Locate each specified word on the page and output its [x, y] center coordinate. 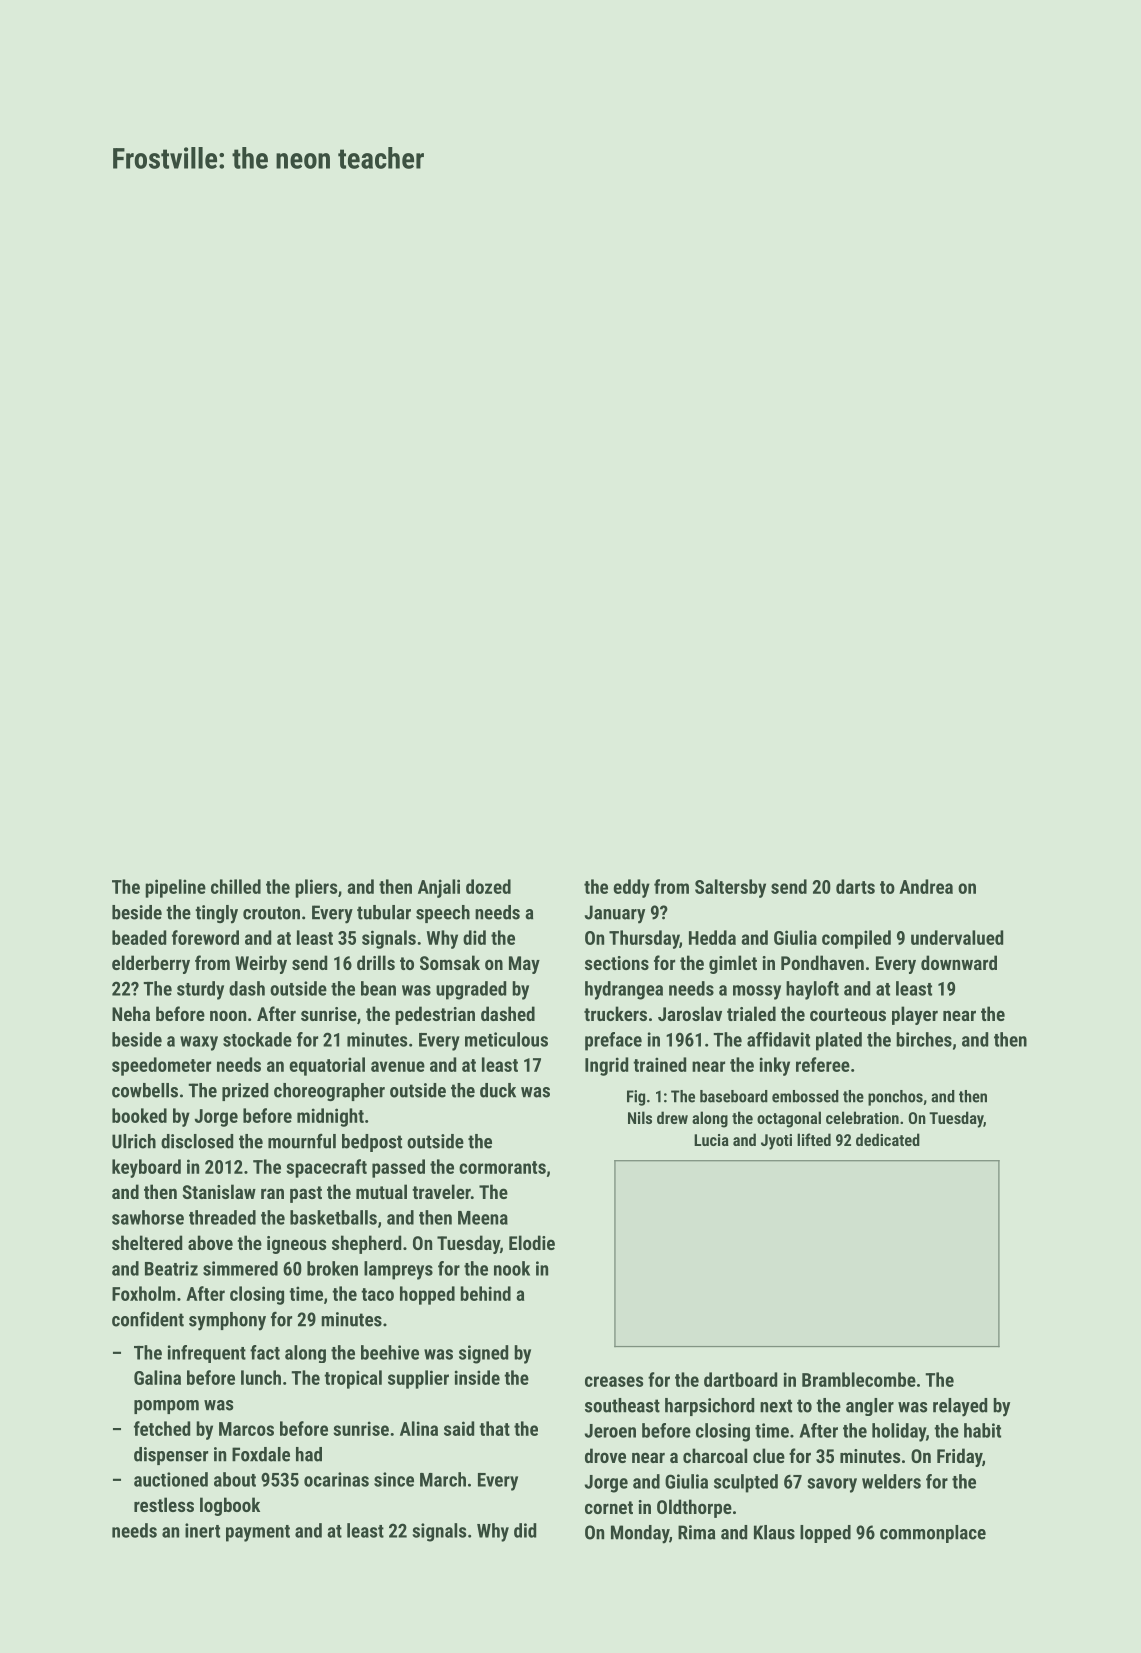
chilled [236, 886]
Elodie [532, 1242]
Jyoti [776, 1142]
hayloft [812, 990]
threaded [222, 1217]
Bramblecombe [859, 1379]
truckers [615, 1013]
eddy [631, 888]
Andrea [926, 886]
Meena [483, 1218]
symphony [227, 1321]
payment [258, 1533]
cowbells [145, 1090]
